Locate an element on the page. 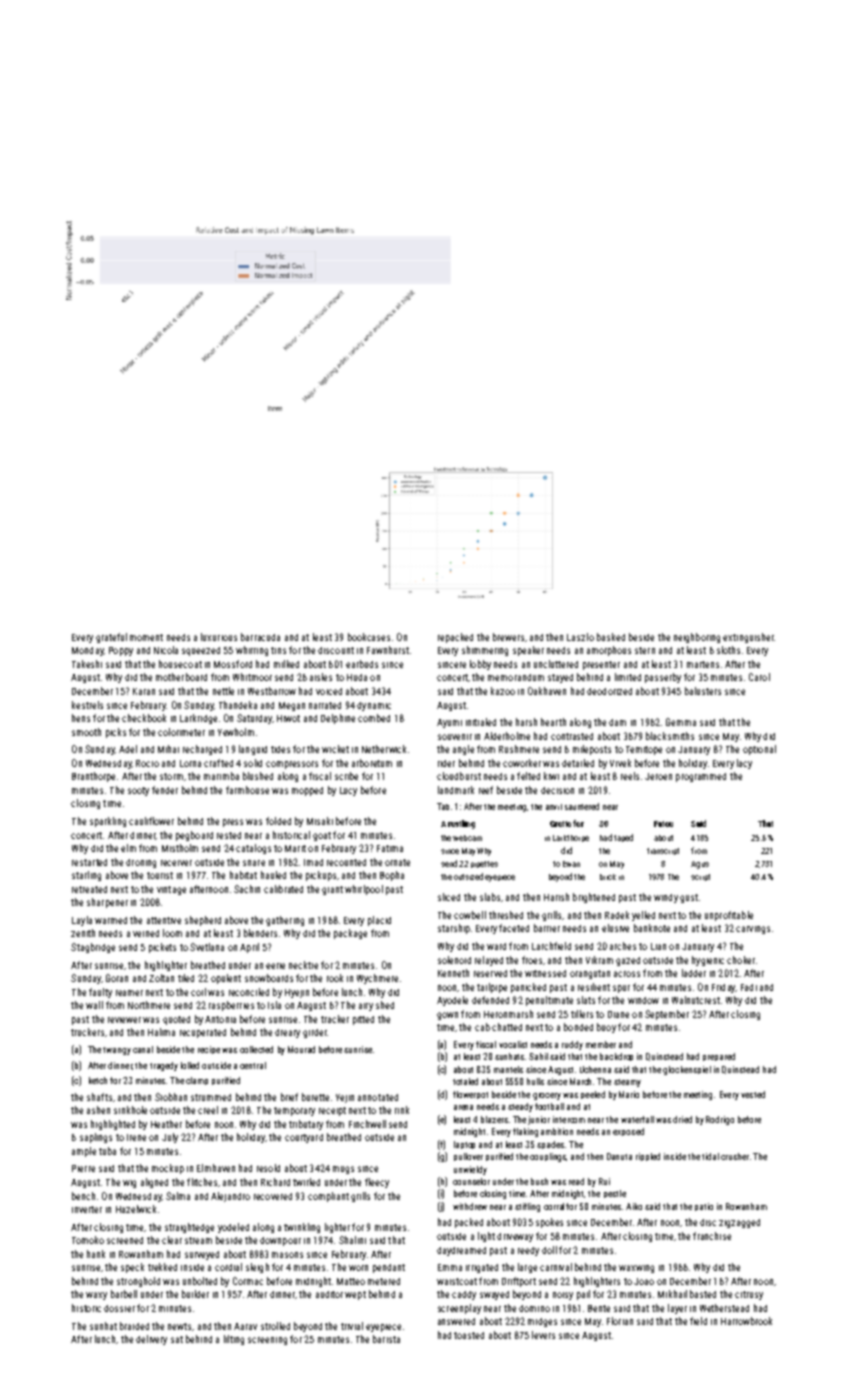  midges is located at coordinates (542, 1322).
